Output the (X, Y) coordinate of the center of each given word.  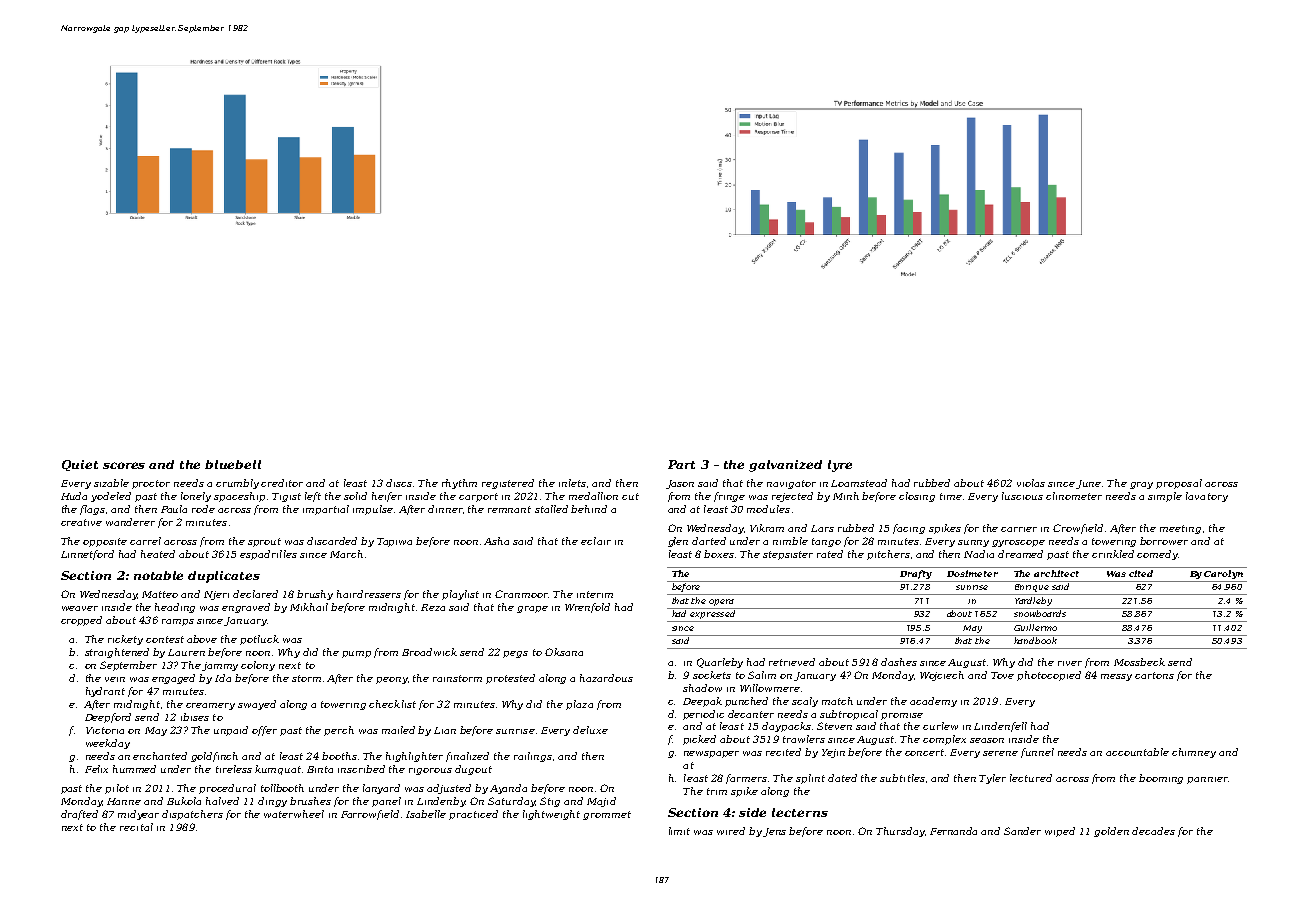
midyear (138, 815)
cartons (1154, 675)
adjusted (449, 789)
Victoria (105, 730)
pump (356, 654)
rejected (792, 497)
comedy (1157, 555)
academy (933, 702)
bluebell (233, 464)
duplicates (224, 577)
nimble (790, 541)
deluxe (590, 730)
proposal (1179, 484)
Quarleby (720, 663)
